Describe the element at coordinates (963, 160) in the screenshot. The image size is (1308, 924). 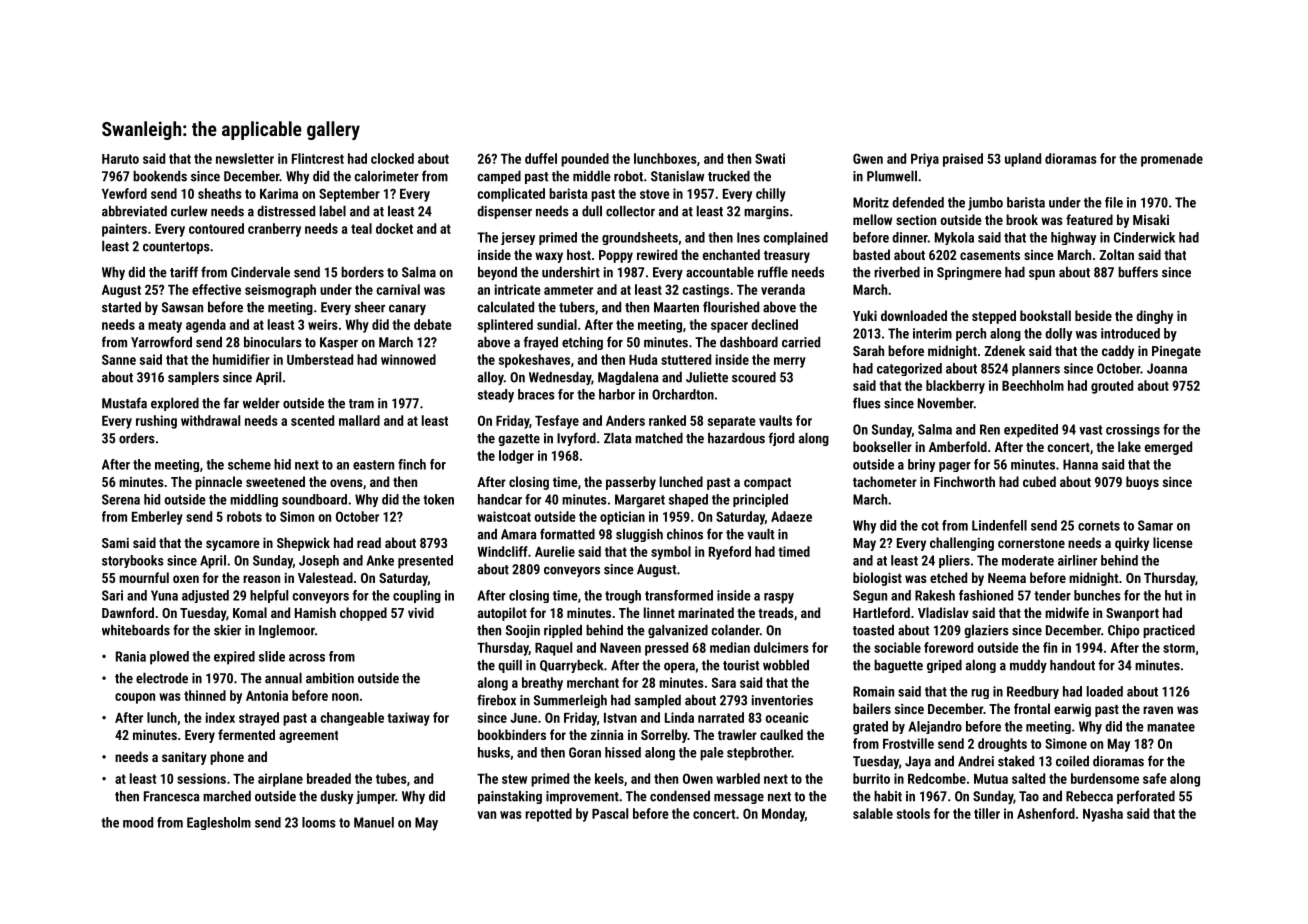
I see `praised` at that location.
